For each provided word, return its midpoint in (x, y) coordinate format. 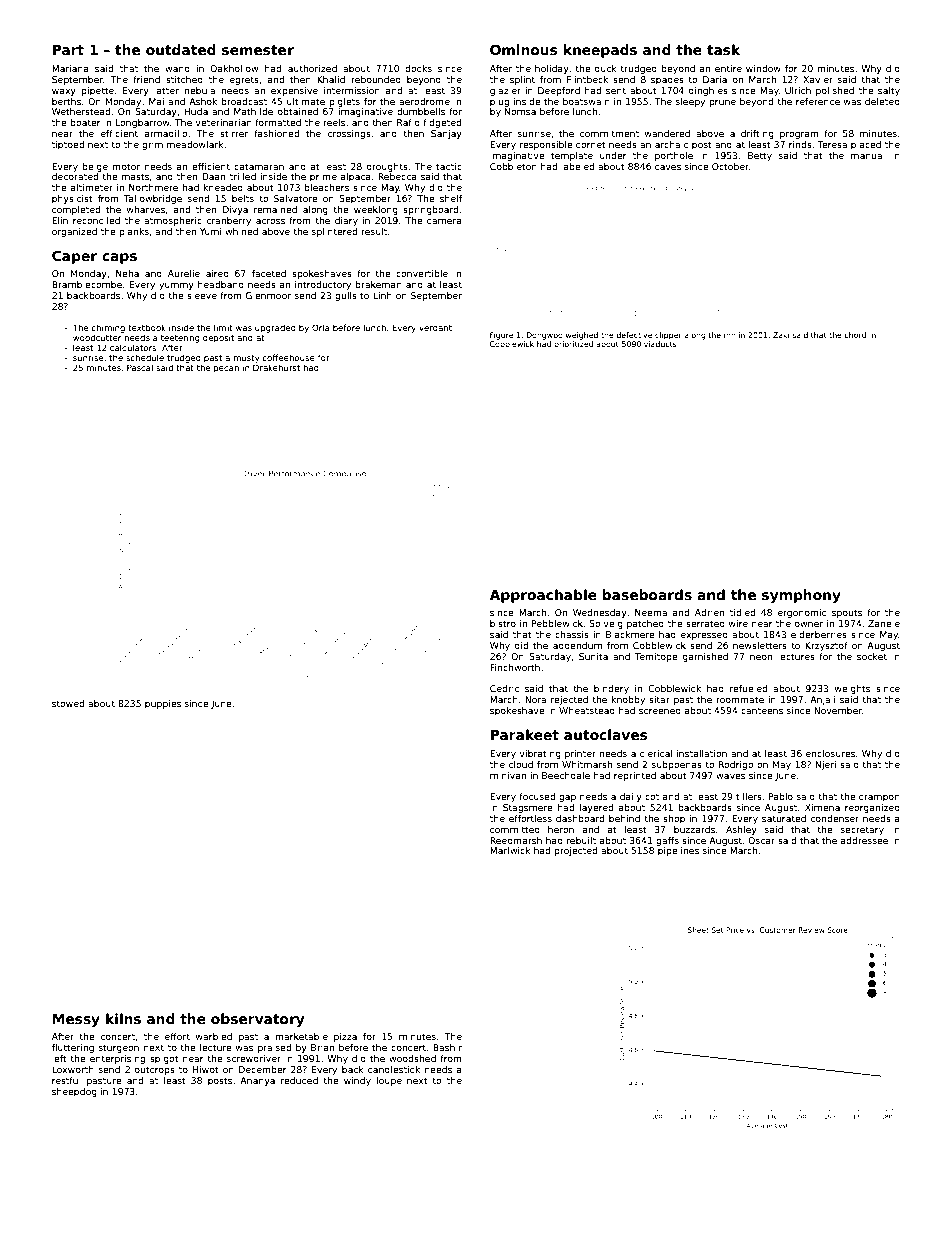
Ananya (257, 1081)
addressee (864, 840)
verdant (435, 327)
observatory (257, 1020)
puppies (163, 704)
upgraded (275, 328)
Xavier (818, 79)
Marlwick (510, 850)
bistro (503, 623)
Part (68, 50)
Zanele (884, 623)
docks (418, 68)
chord (855, 335)
